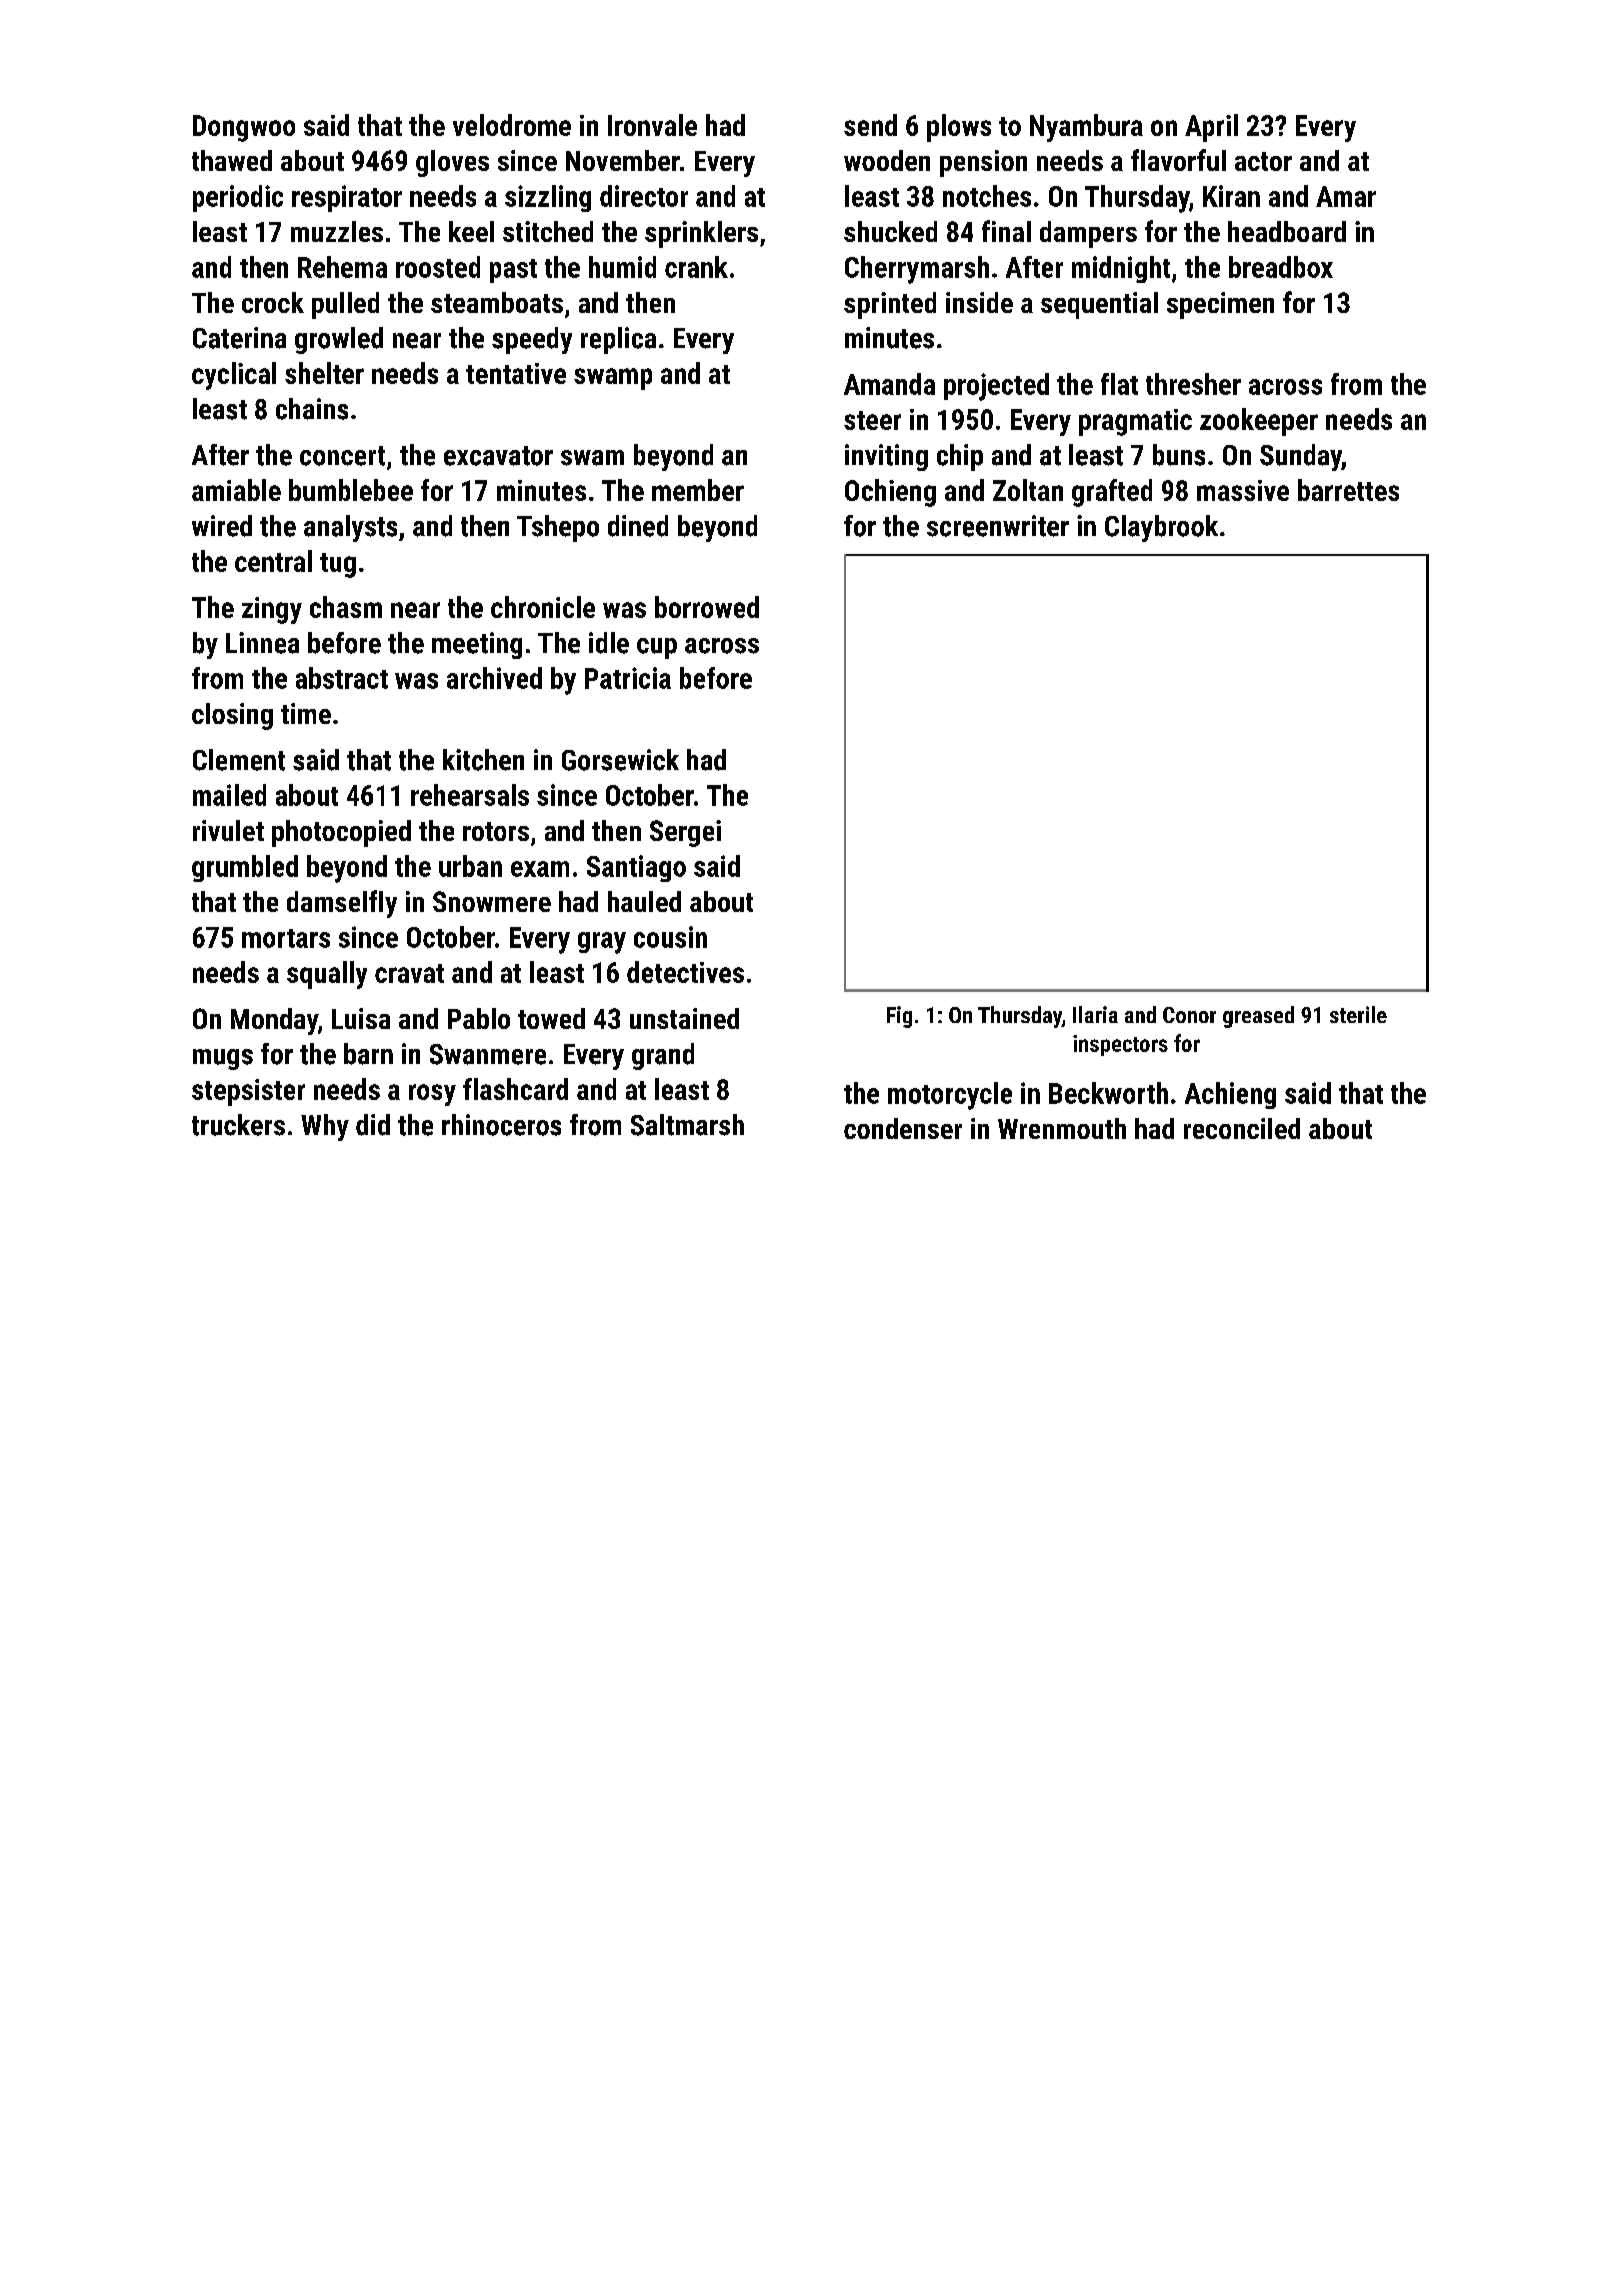 The image size is (1620, 2292). What do you see at coordinates (996, 387) in the screenshot?
I see `projected` at bounding box center [996, 387].
